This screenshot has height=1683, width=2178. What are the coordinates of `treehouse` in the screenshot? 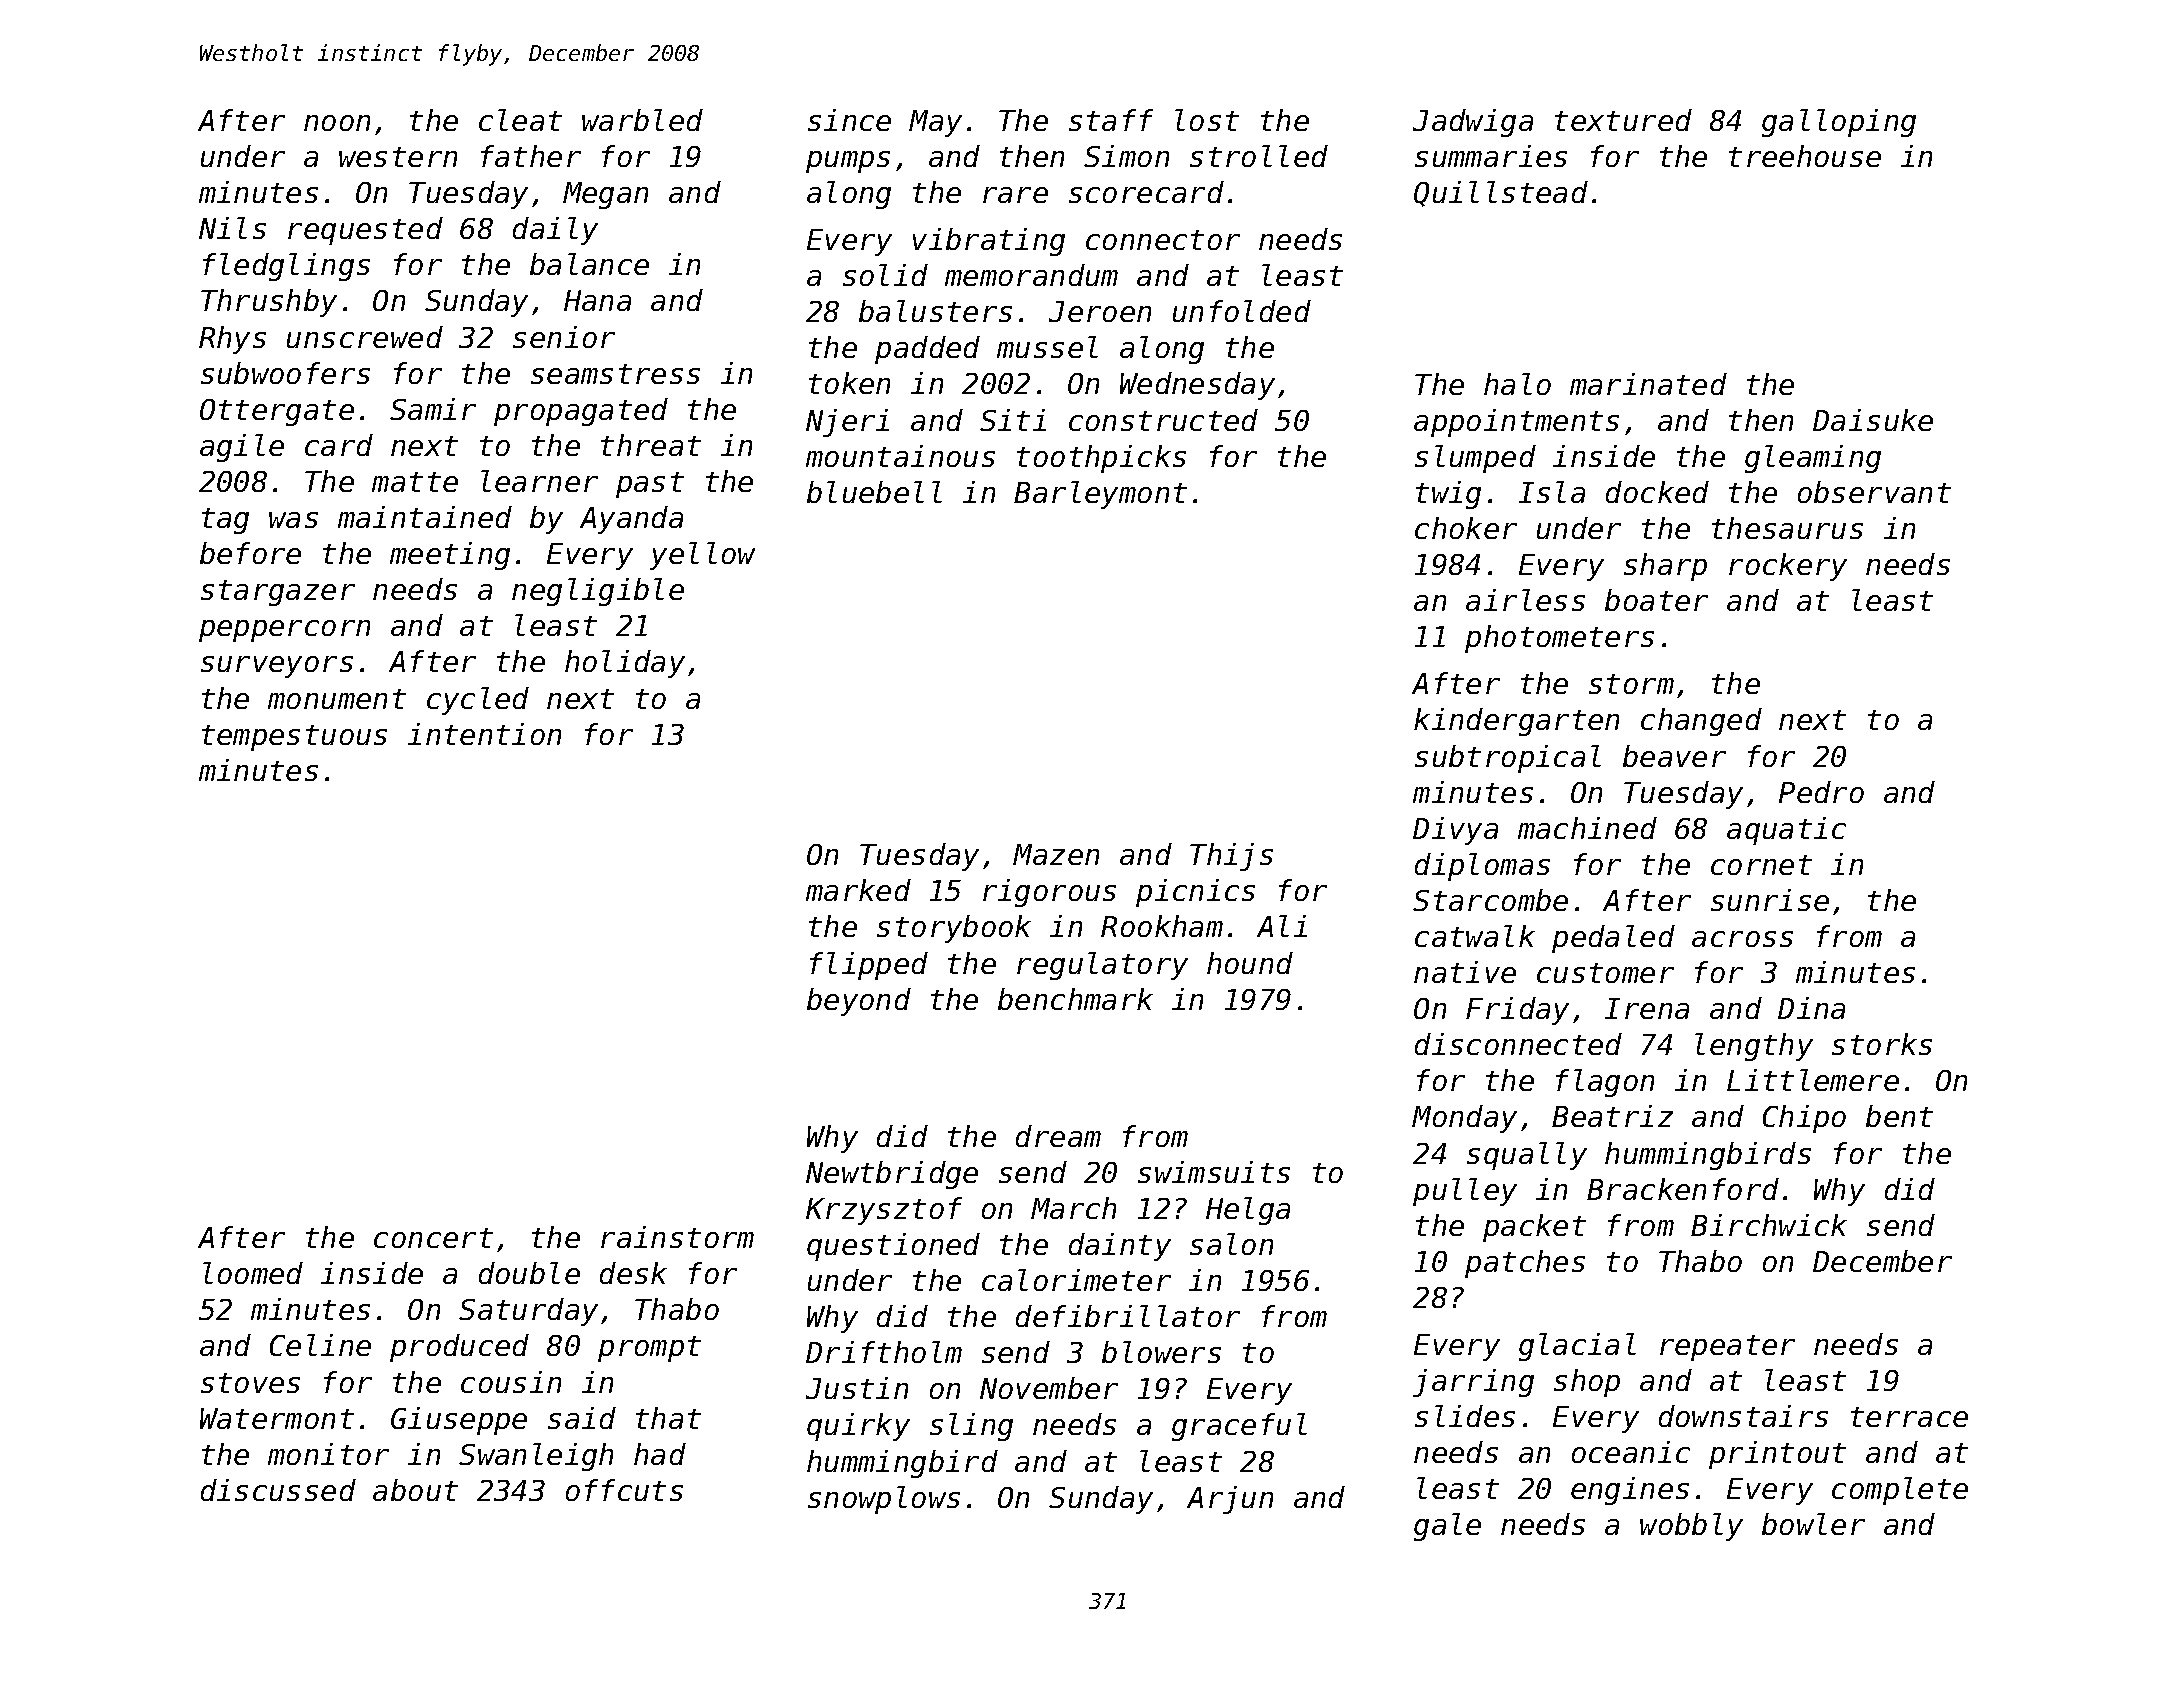 It's located at (1805, 156).
